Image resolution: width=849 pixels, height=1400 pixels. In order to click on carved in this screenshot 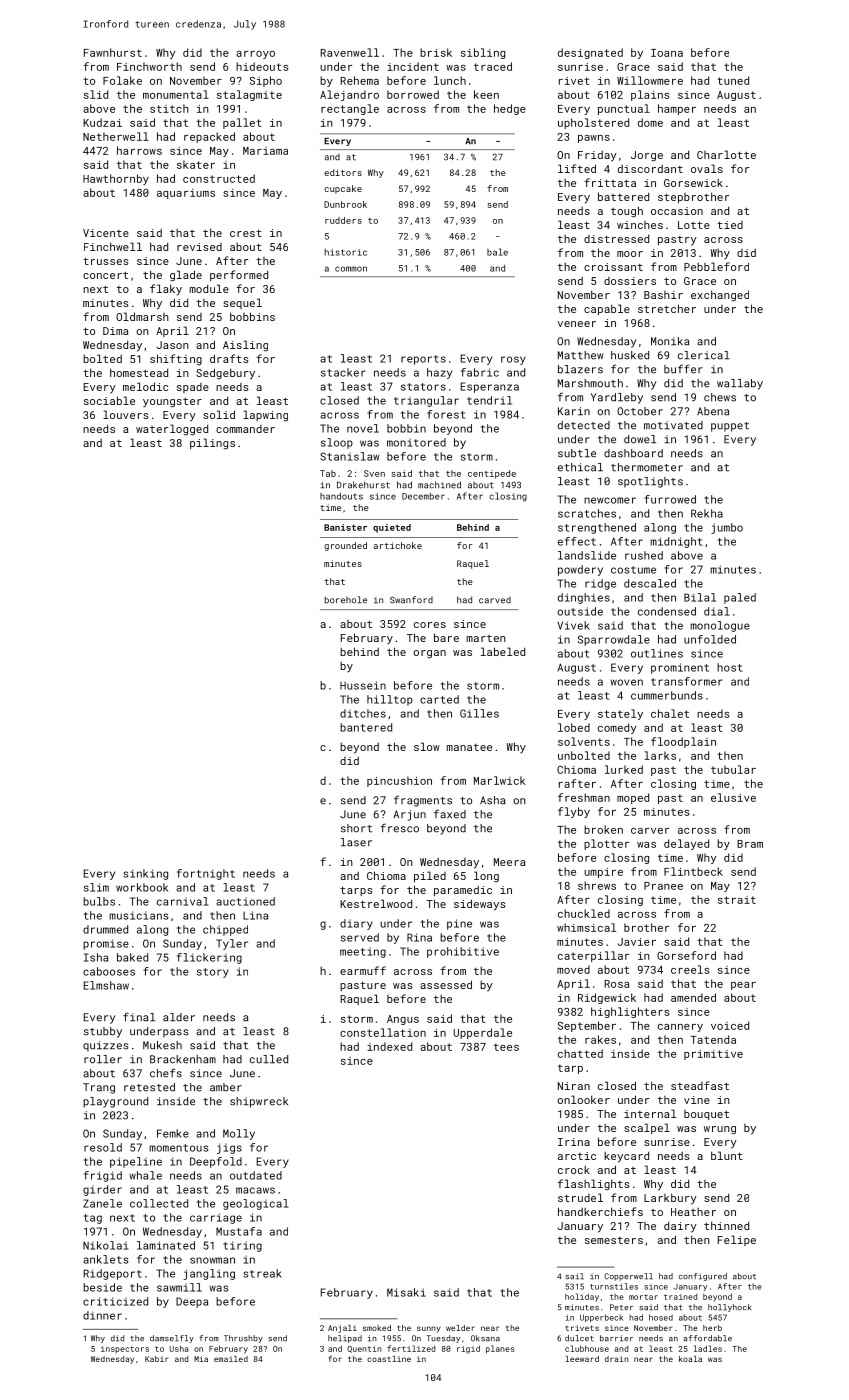, I will do `click(495, 600)`.
